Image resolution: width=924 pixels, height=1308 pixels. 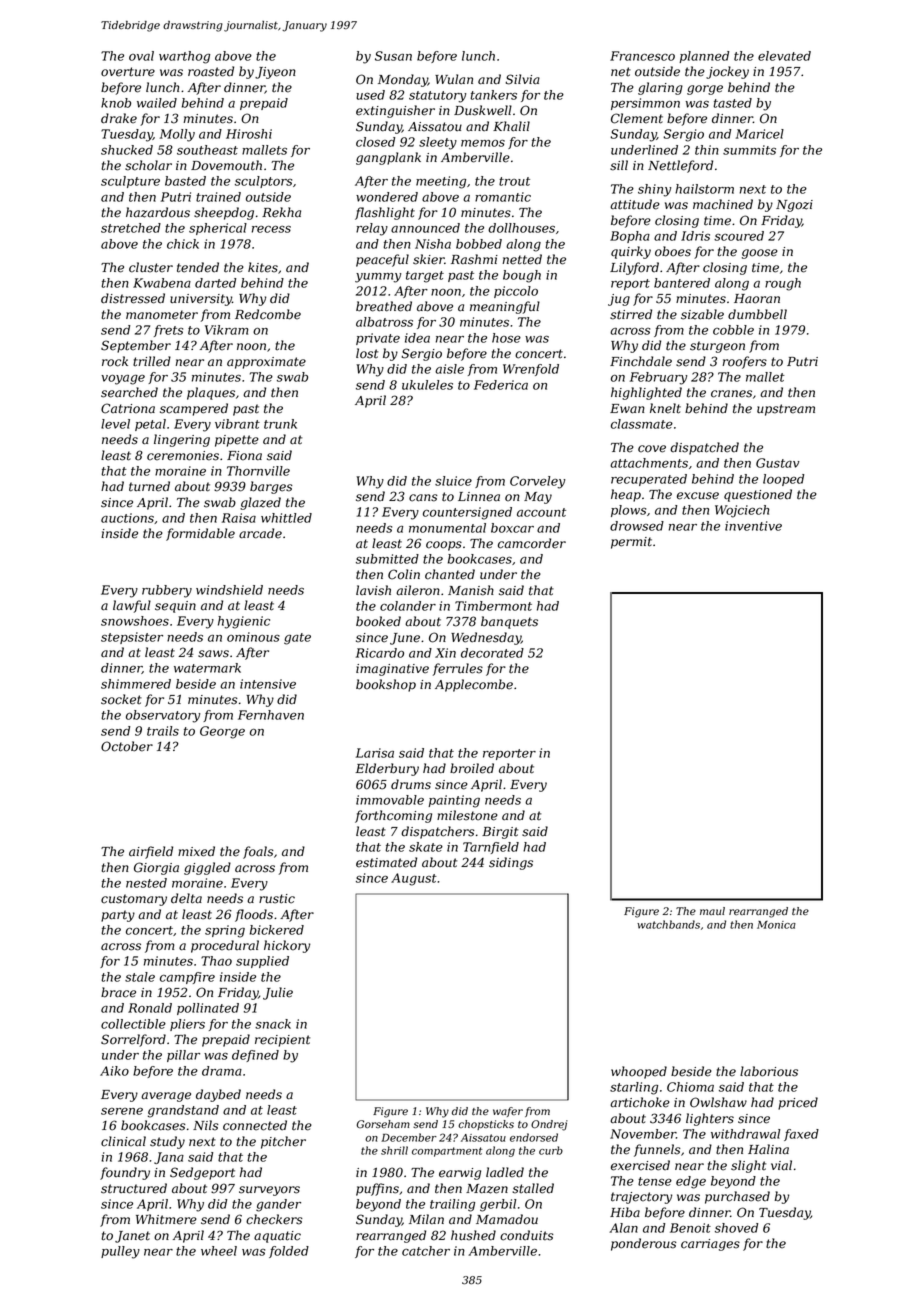 What do you see at coordinates (275, 73) in the page?
I see `Jiyeon` at bounding box center [275, 73].
